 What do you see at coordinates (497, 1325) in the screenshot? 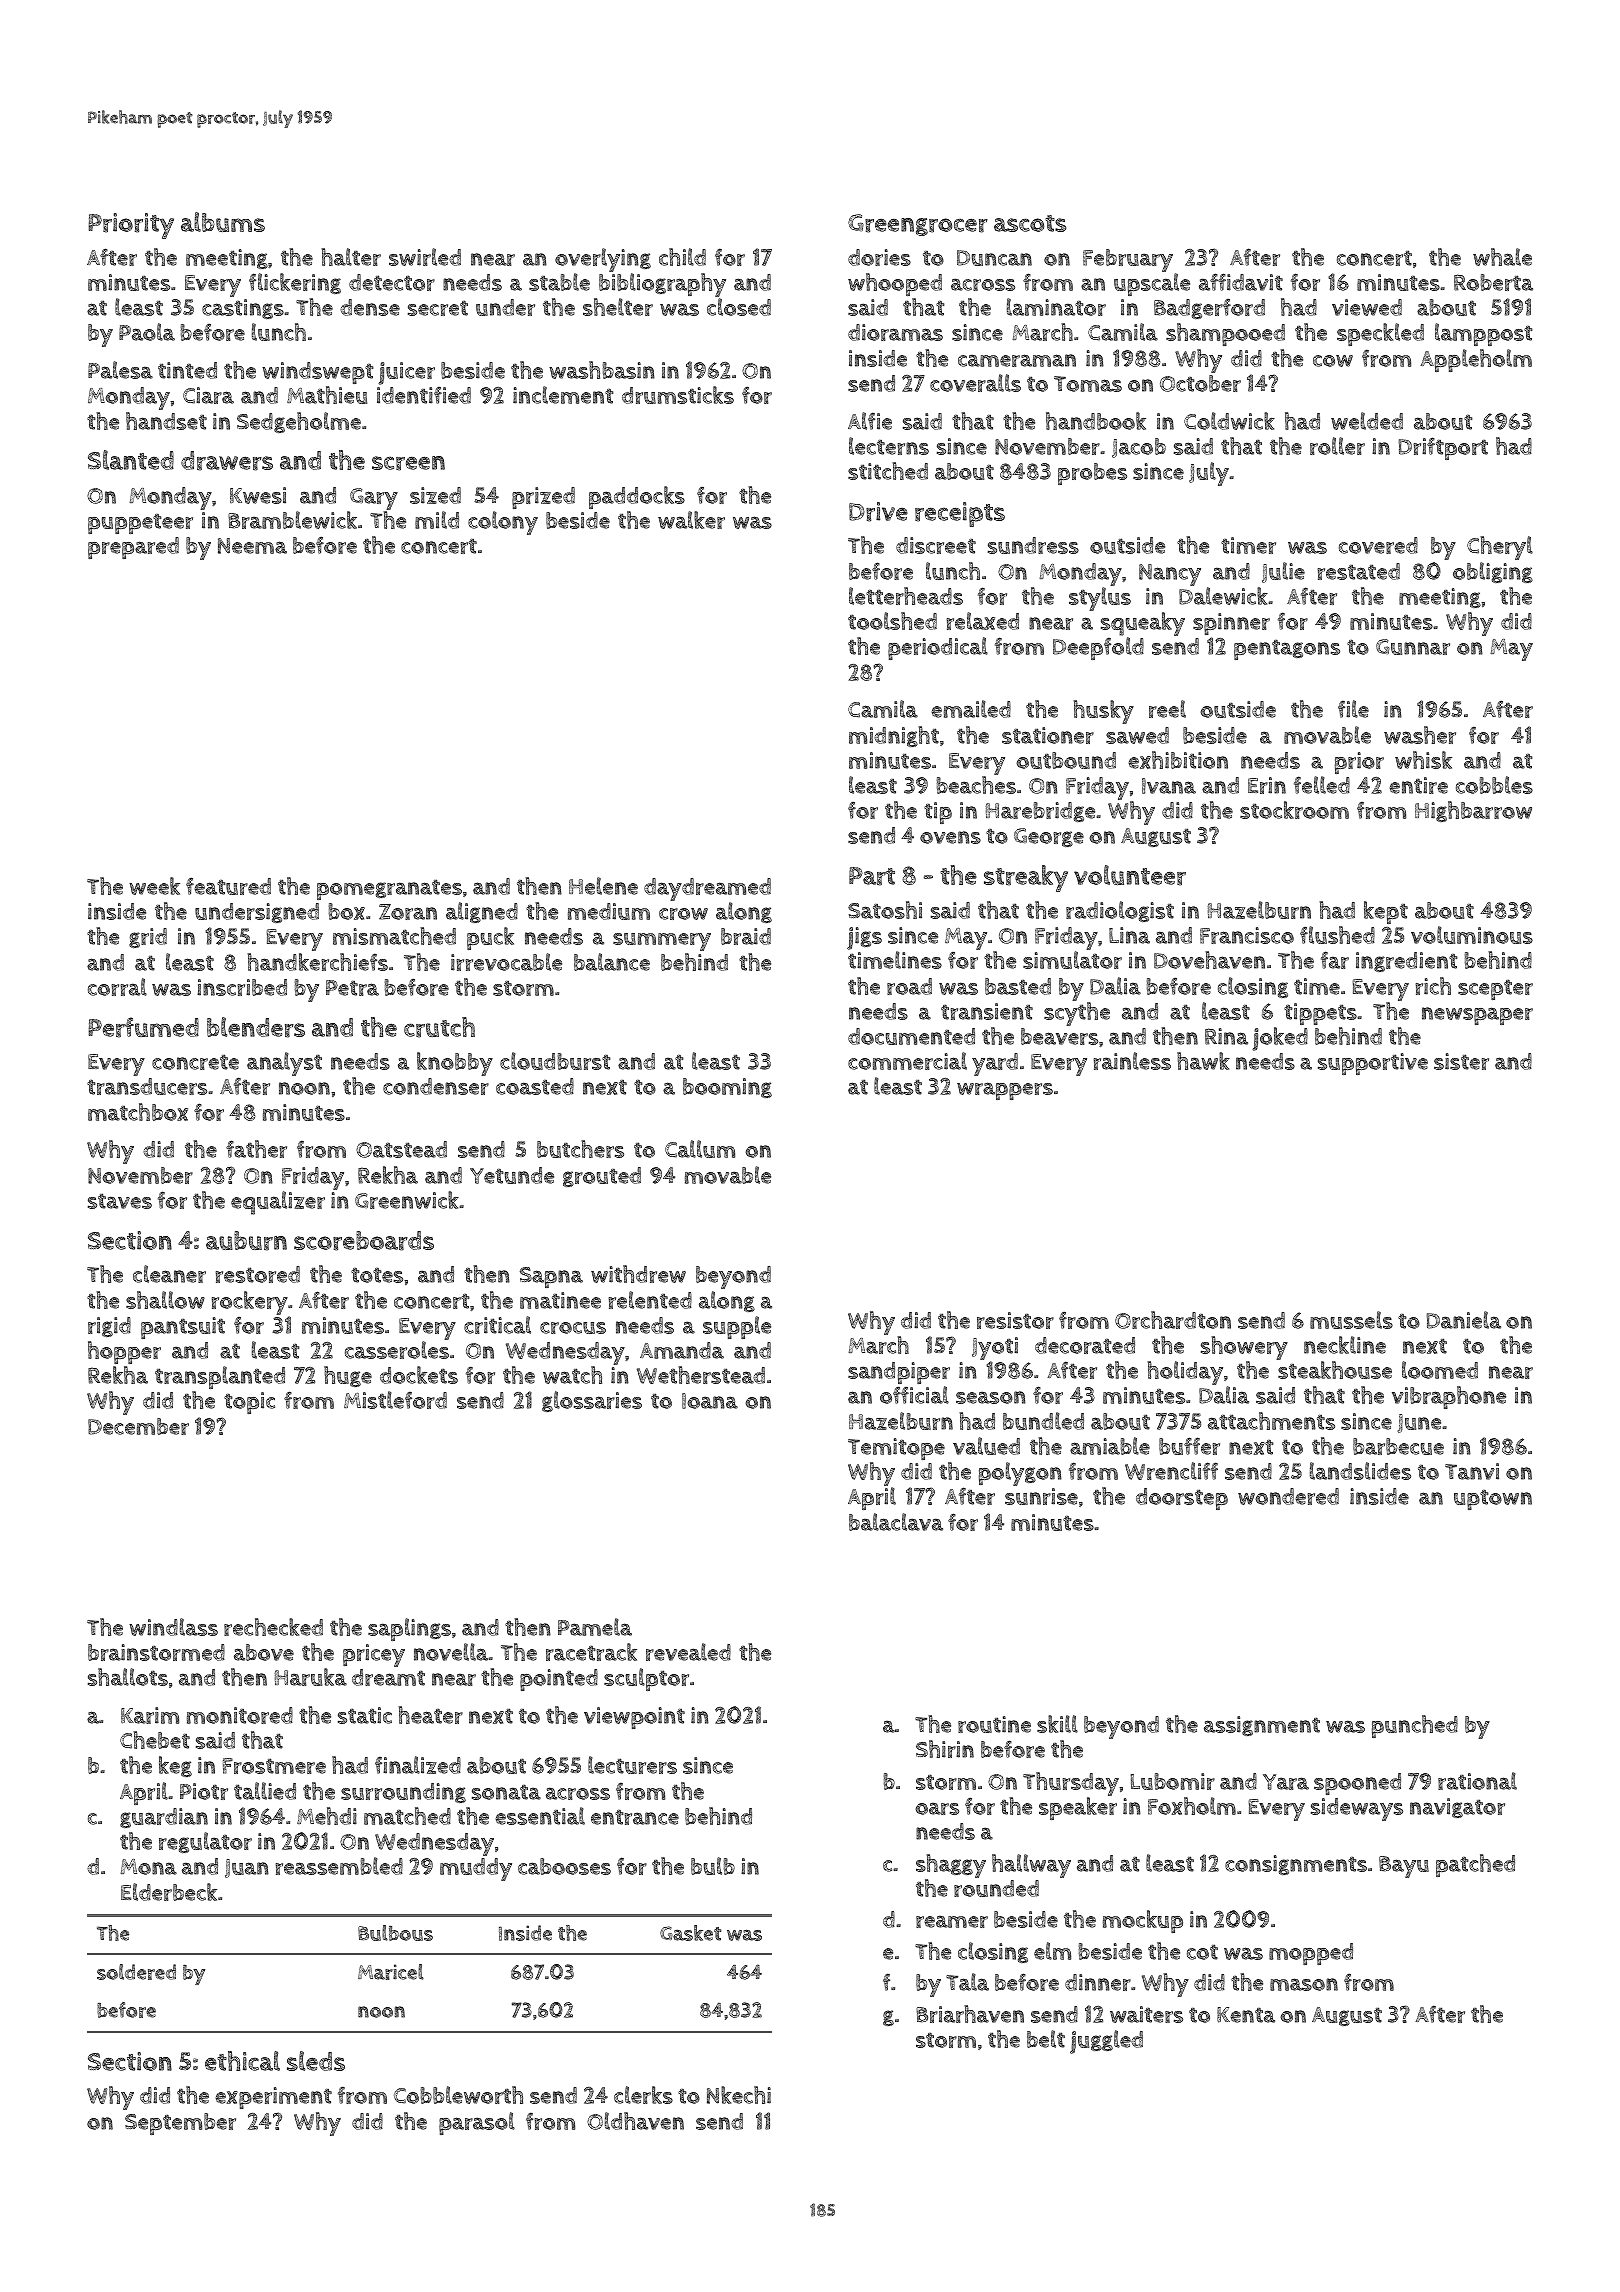
I see `critical` at bounding box center [497, 1325].
